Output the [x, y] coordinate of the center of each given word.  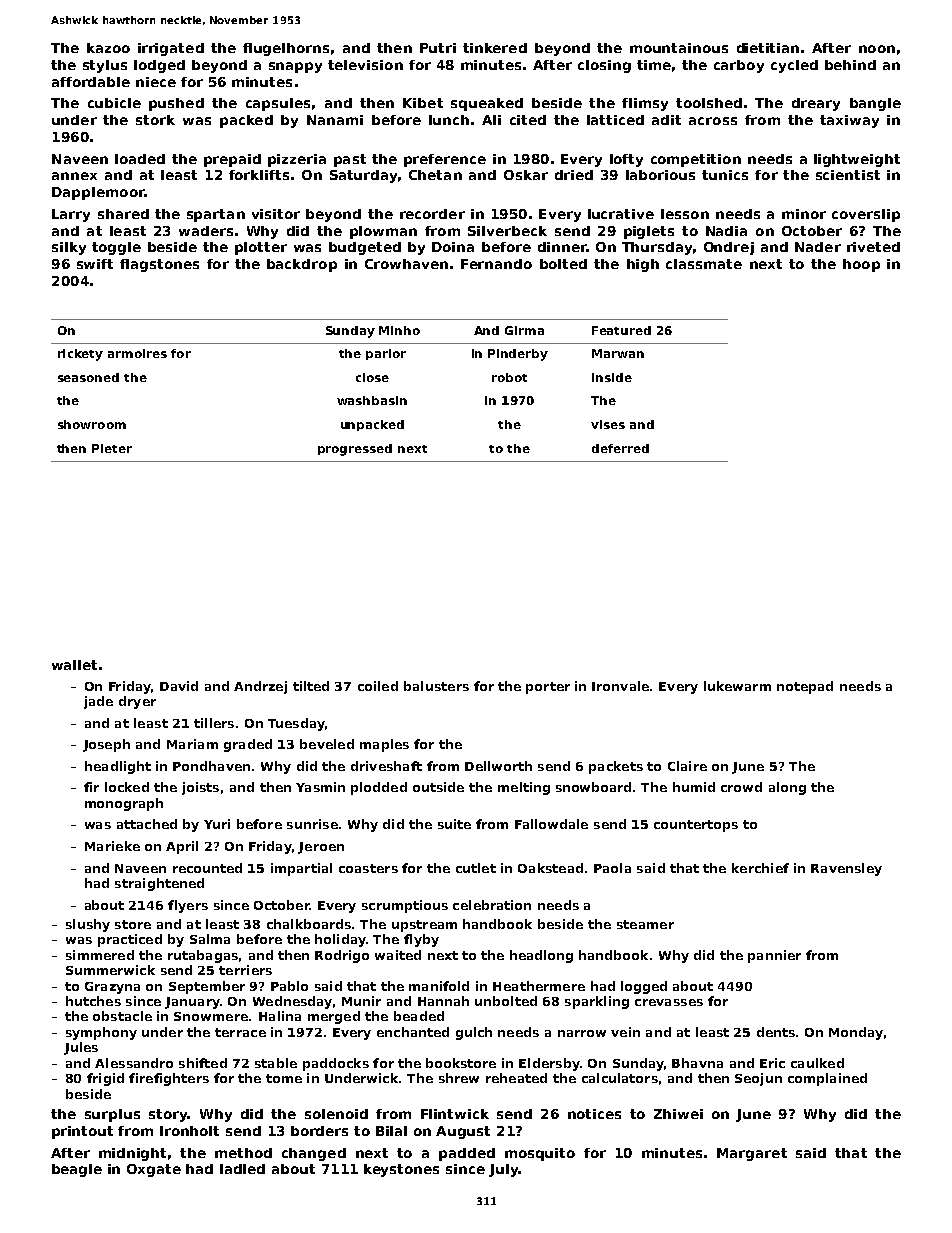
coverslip [866, 215]
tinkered [495, 48]
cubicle [114, 103]
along [787, 788]
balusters [436, 686]
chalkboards [309, 924]
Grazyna [112, 988]
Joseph [106, 745]
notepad [805, 687]
